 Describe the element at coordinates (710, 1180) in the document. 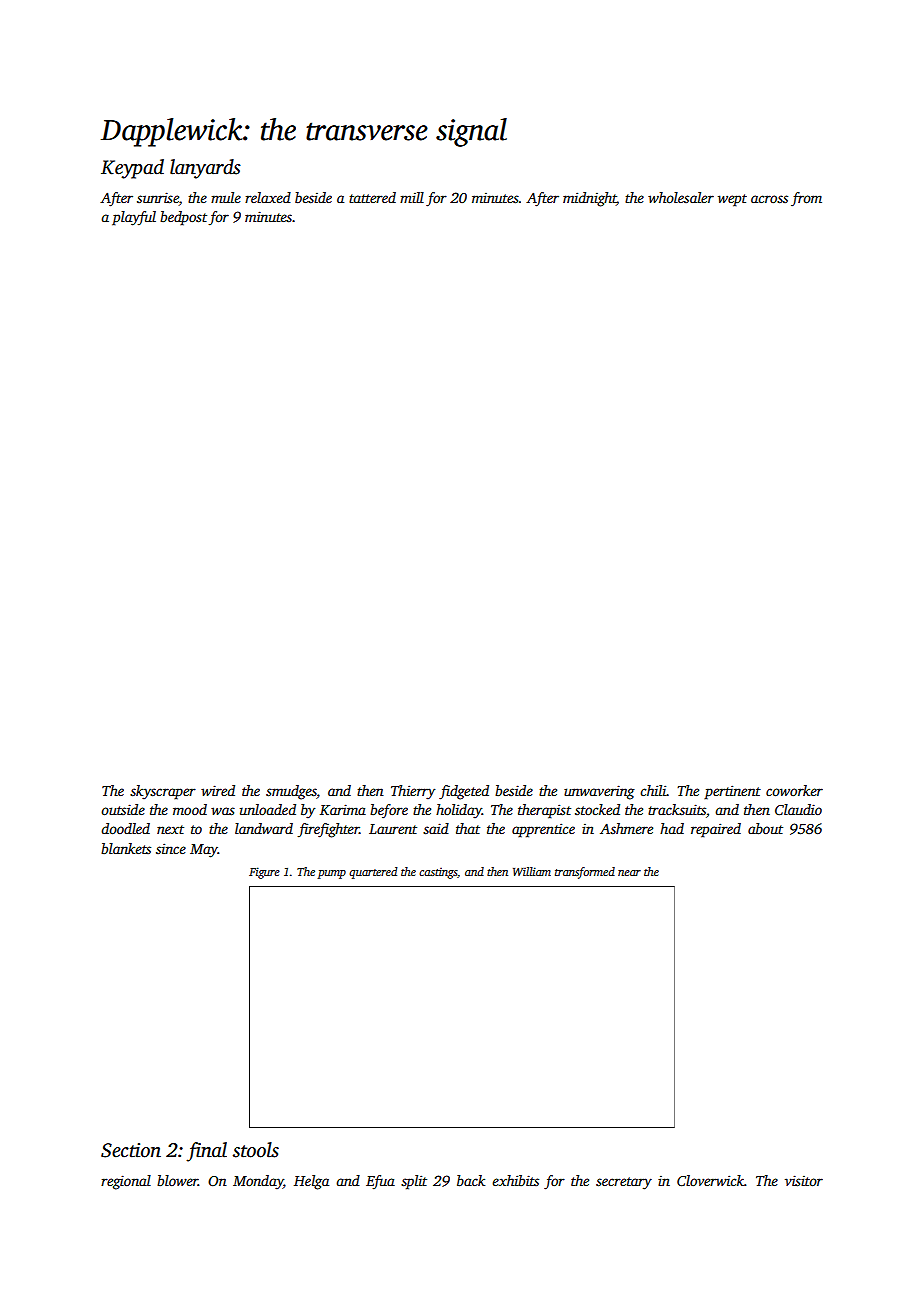

I see `Cloverwick` at that location.
